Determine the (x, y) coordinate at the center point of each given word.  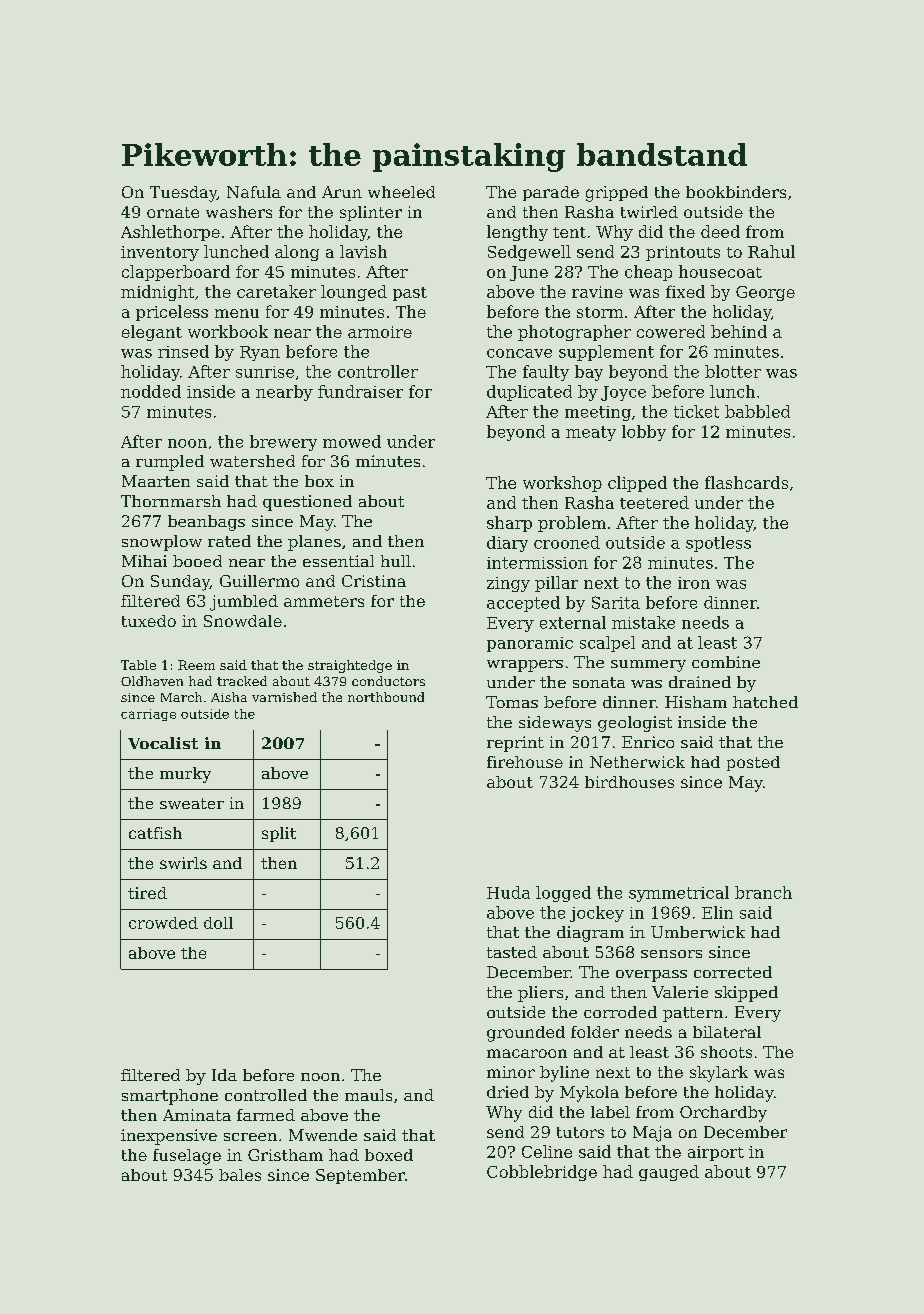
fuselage (187, 1157)
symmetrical (679, 894)
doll (218, 923)
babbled (757, 411)
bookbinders (736, 192)
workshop (562, 484)
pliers (540, 994)
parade (551, 193)
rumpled (170, 463)
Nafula (254, 192)
